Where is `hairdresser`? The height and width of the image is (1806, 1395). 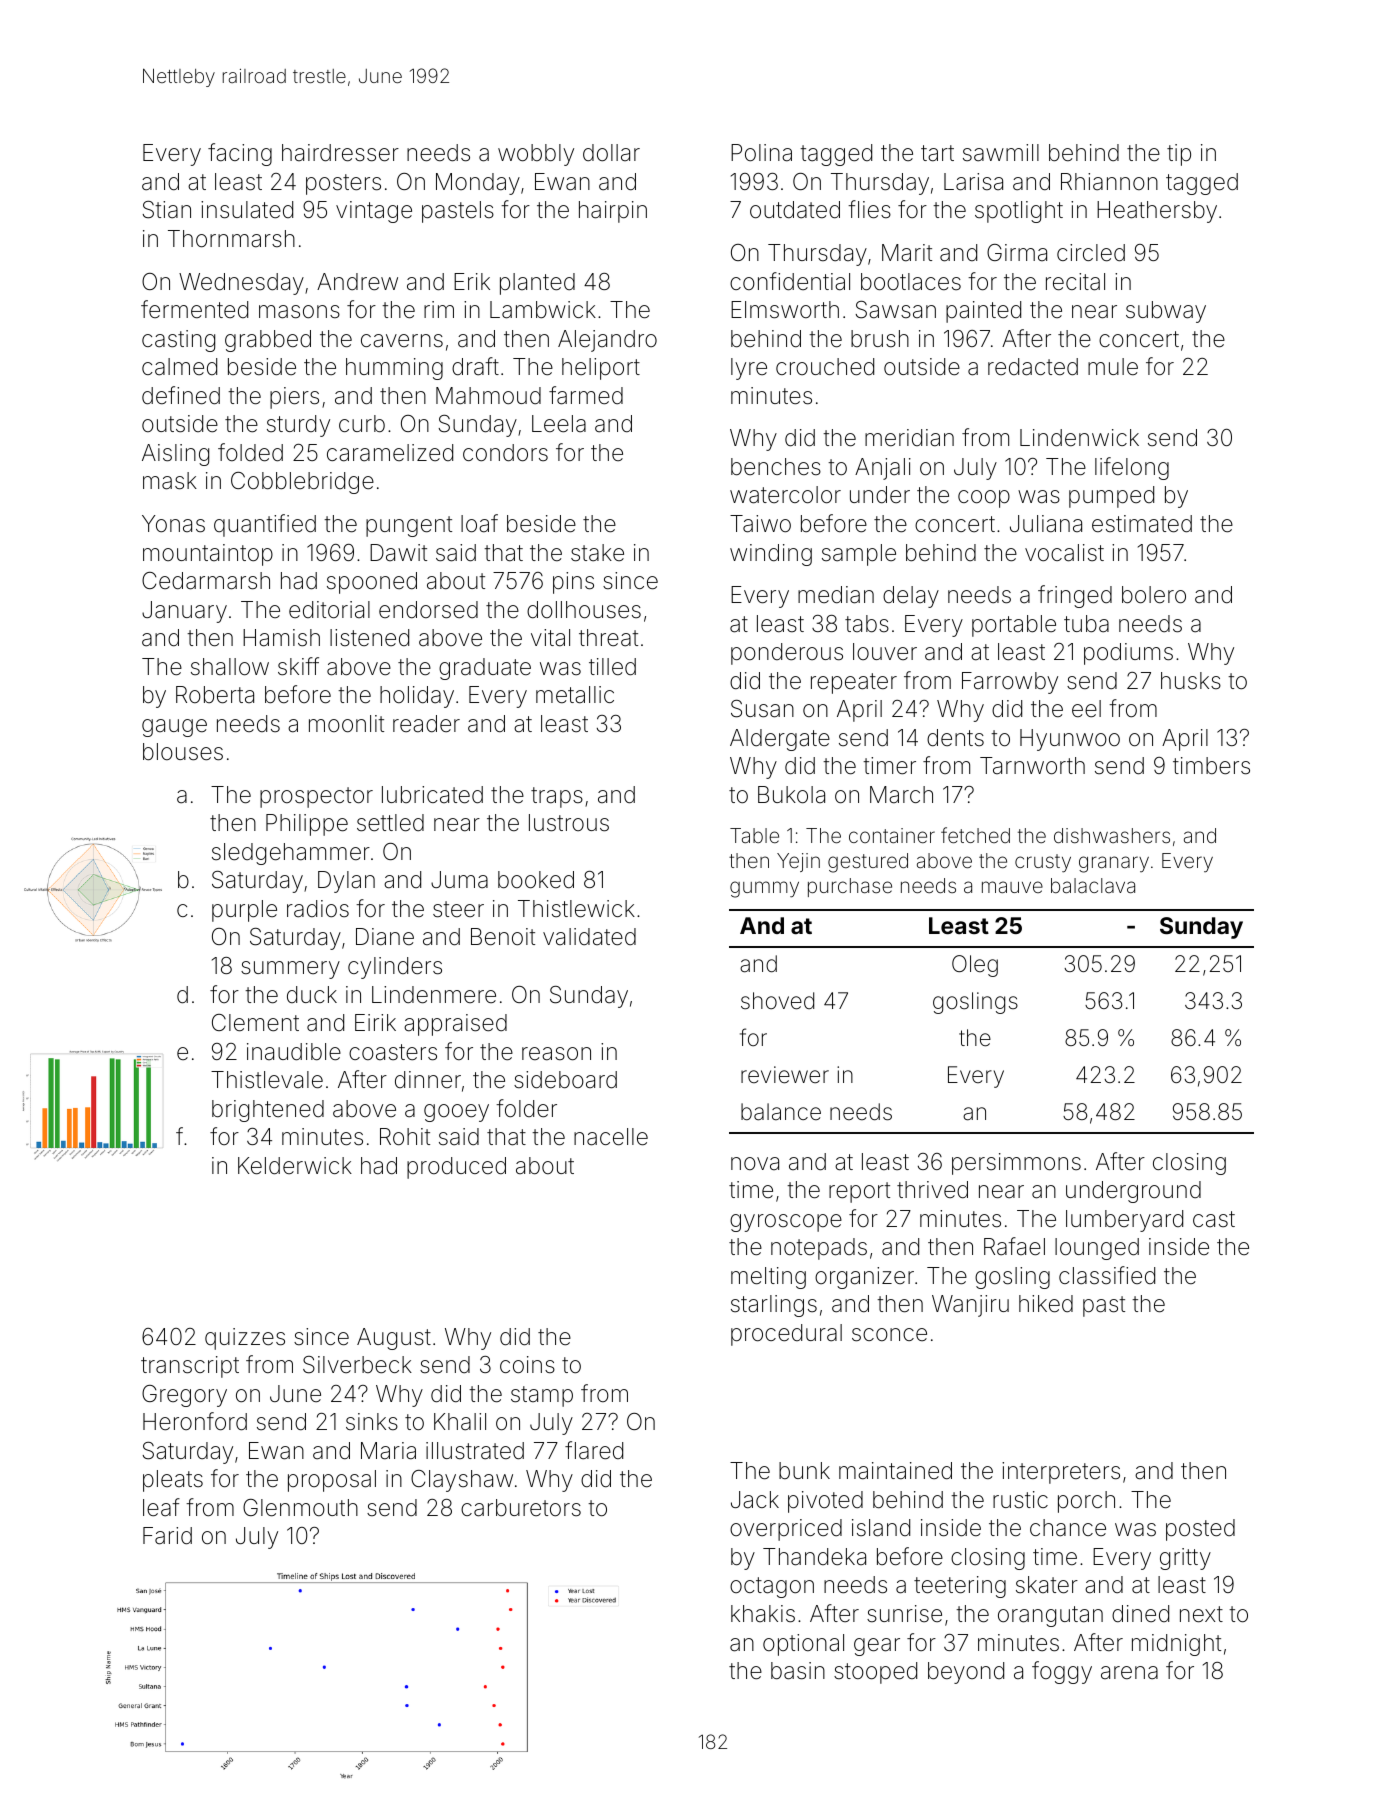
hairdresser is located at coordinates (340, 153).
